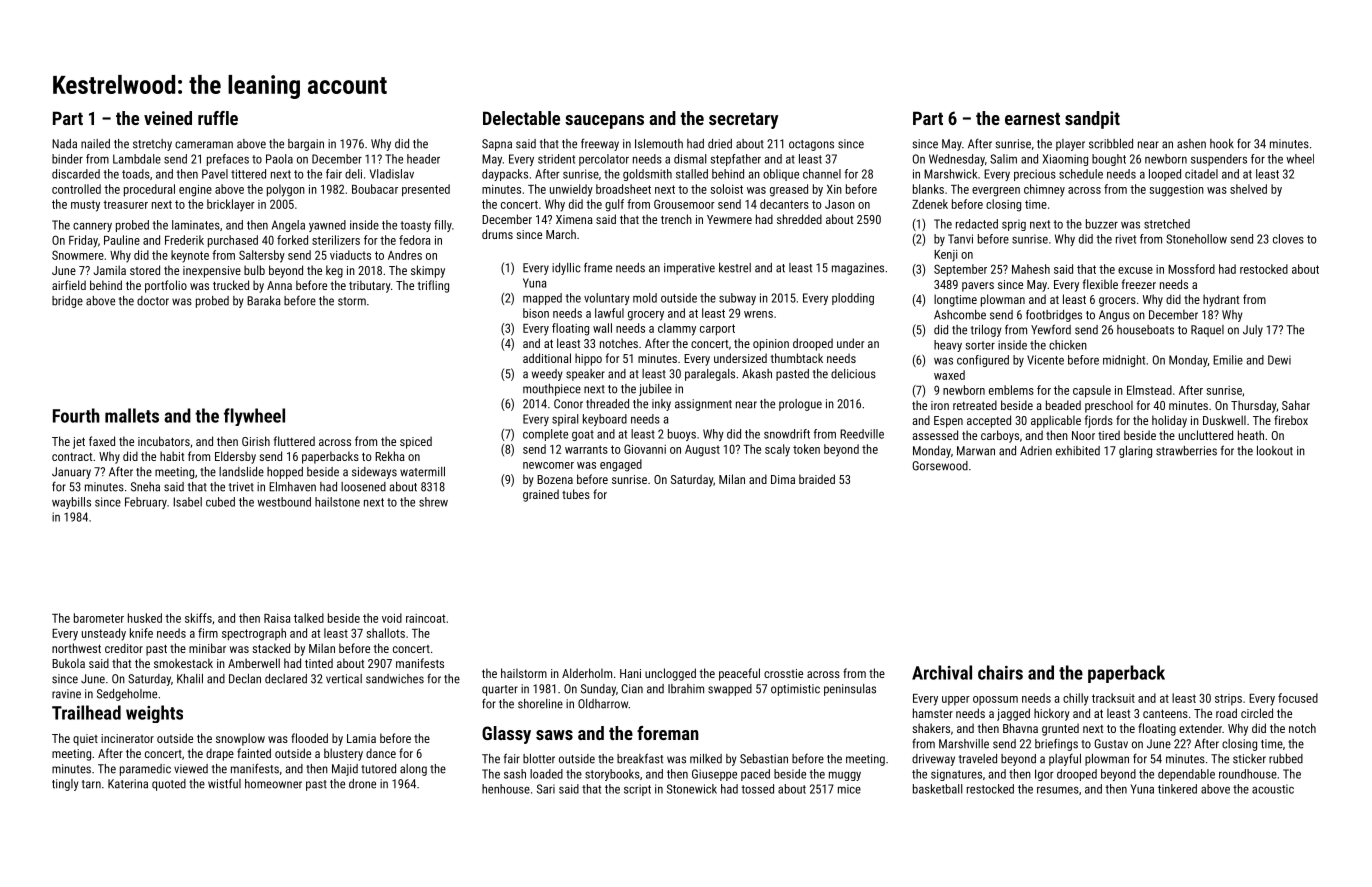  What do you see at coordinates (1100, 284) in the document?
I see `flexible` at bounding box center [1100, 284].
